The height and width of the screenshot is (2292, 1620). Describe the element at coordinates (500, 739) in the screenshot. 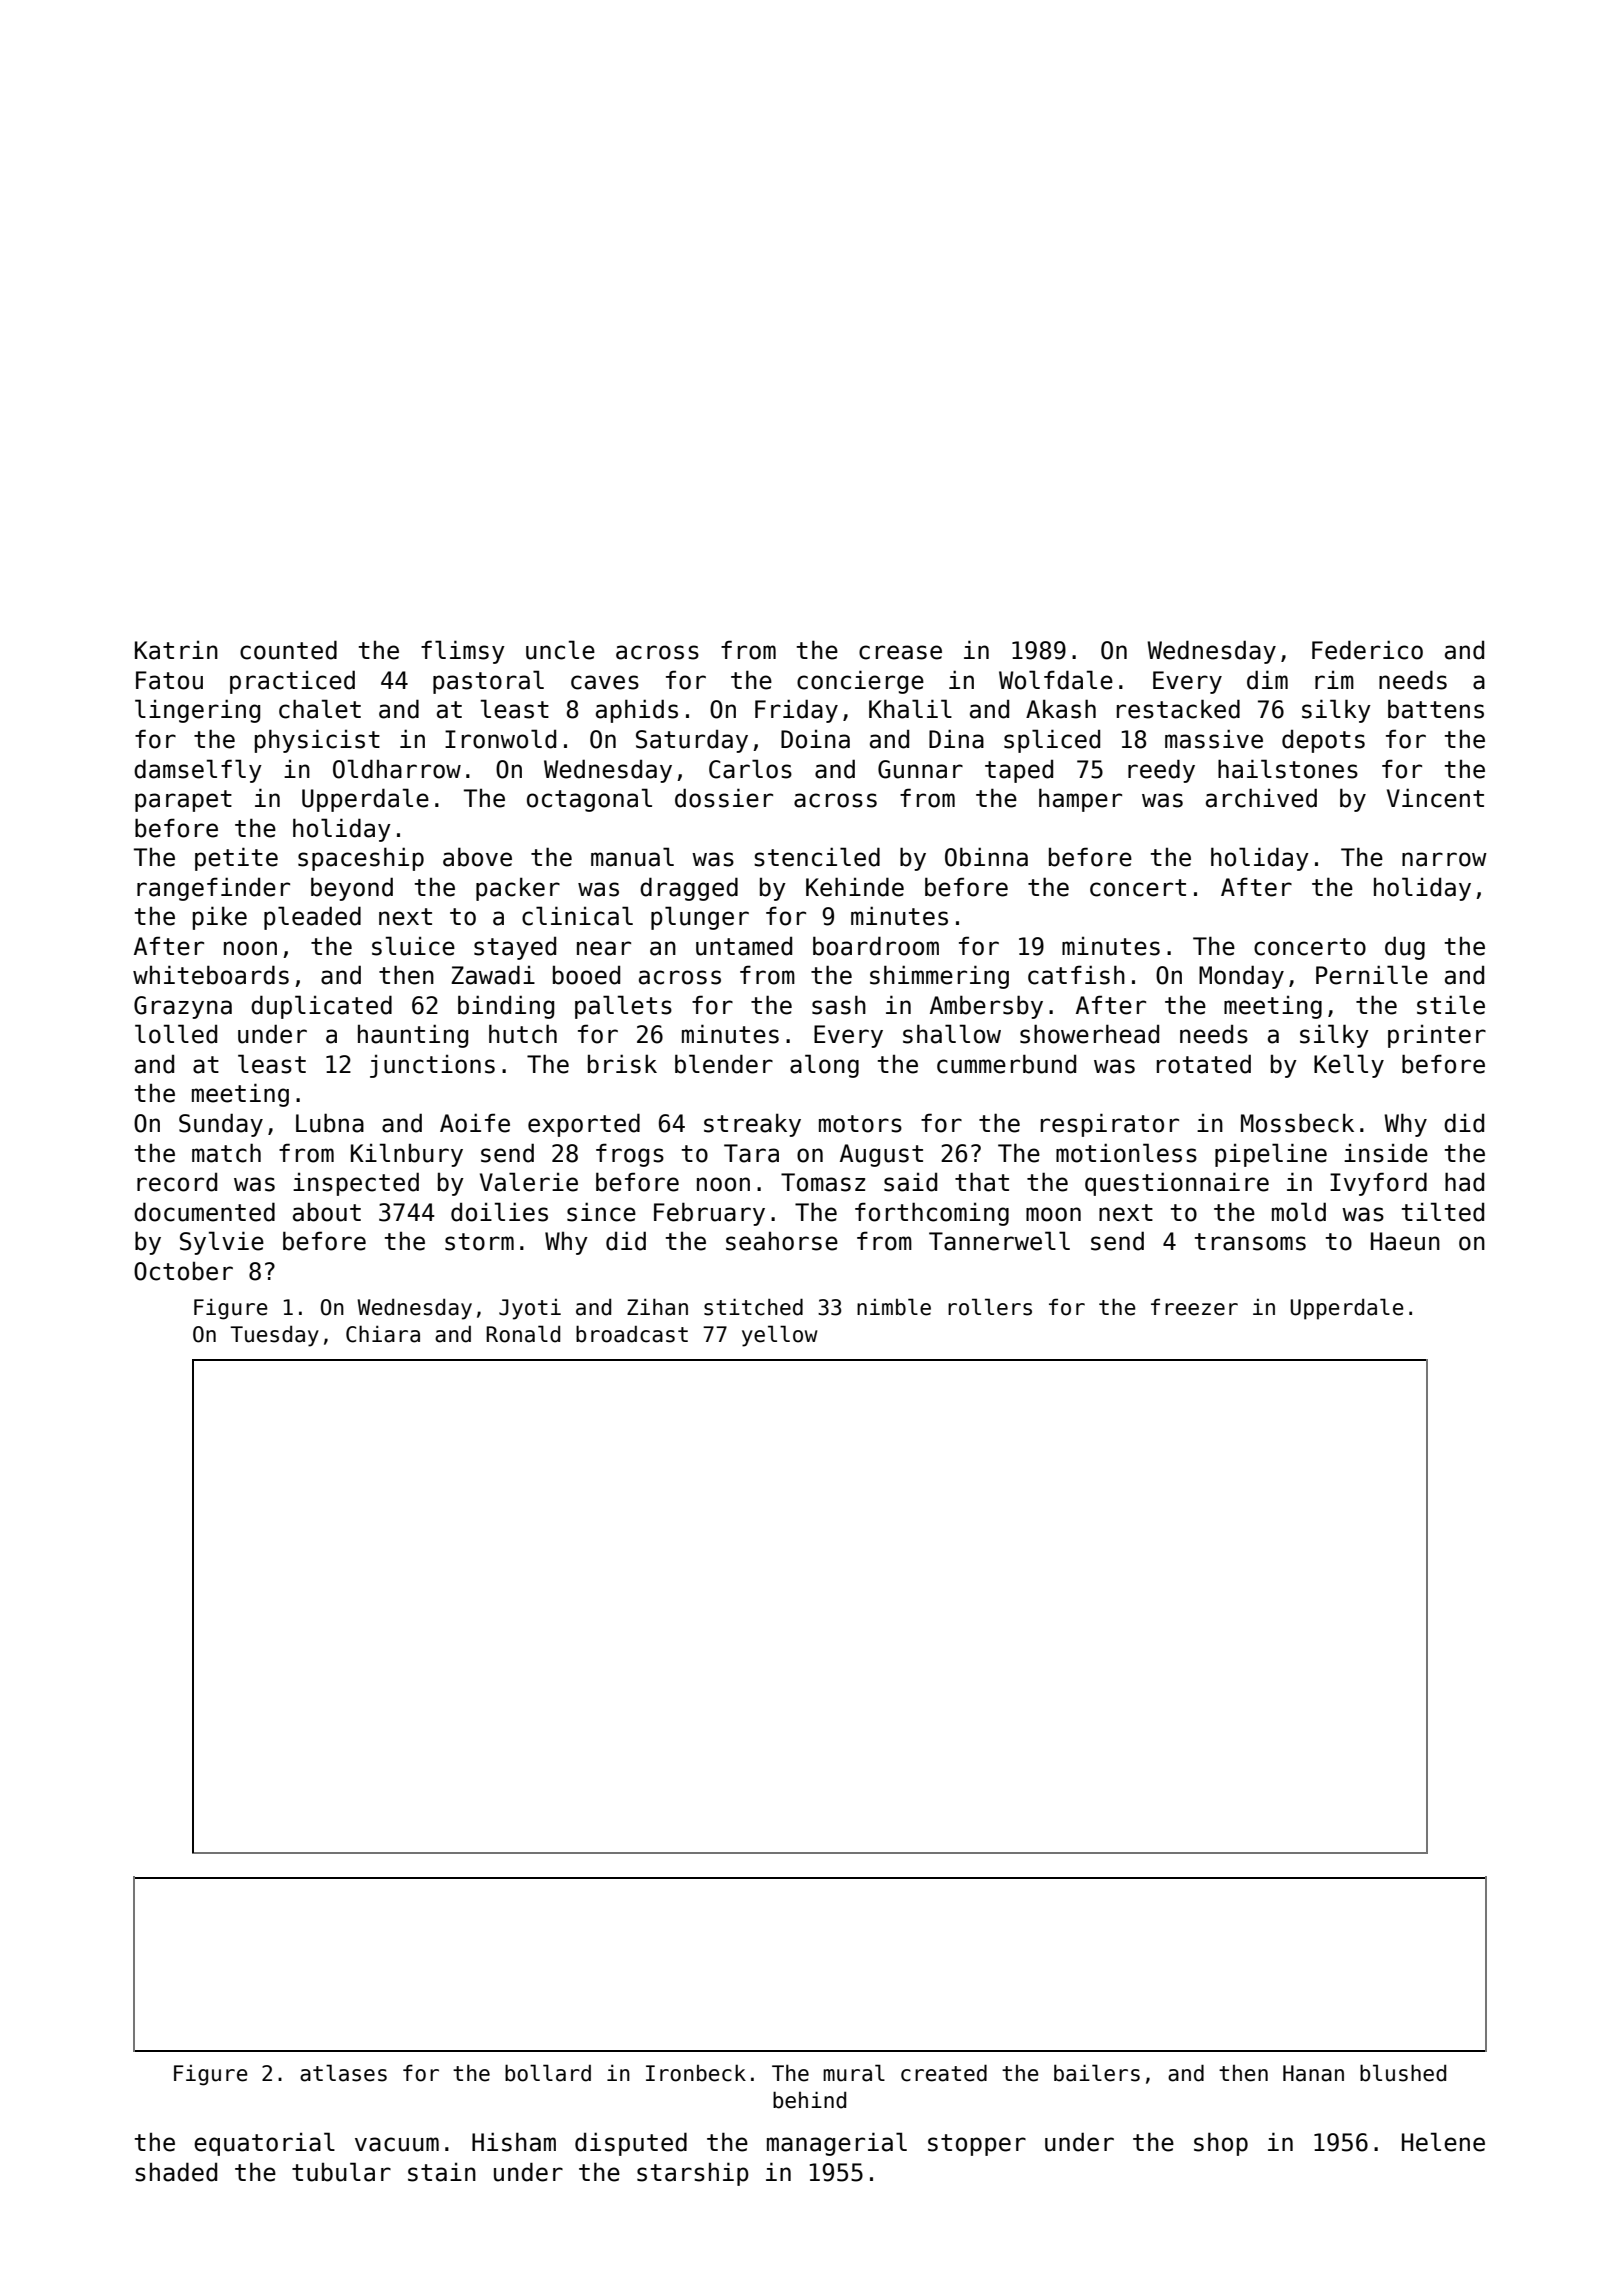

I see `Ironwold` at that location.
